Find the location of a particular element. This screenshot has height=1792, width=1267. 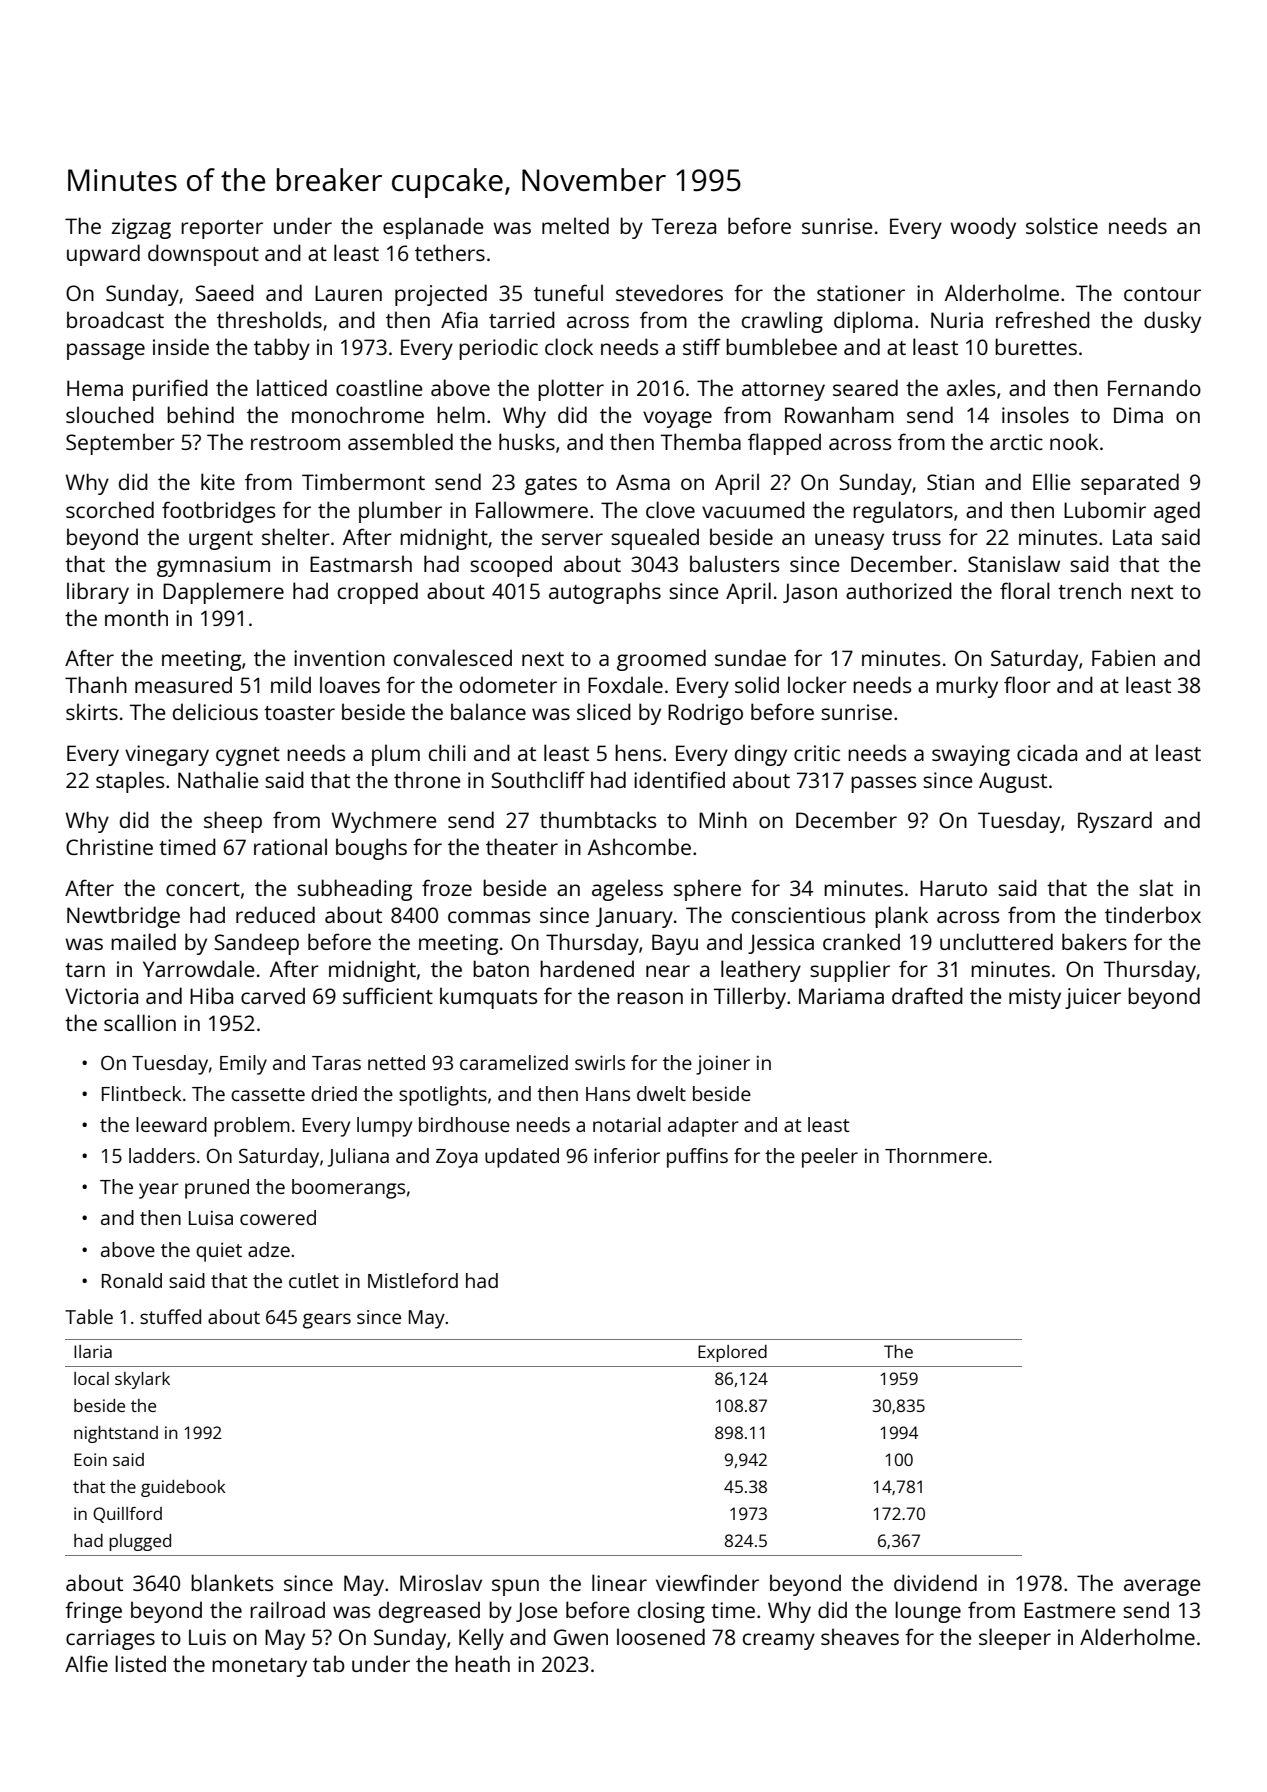

average is located at coordinates (1162, 1587).
